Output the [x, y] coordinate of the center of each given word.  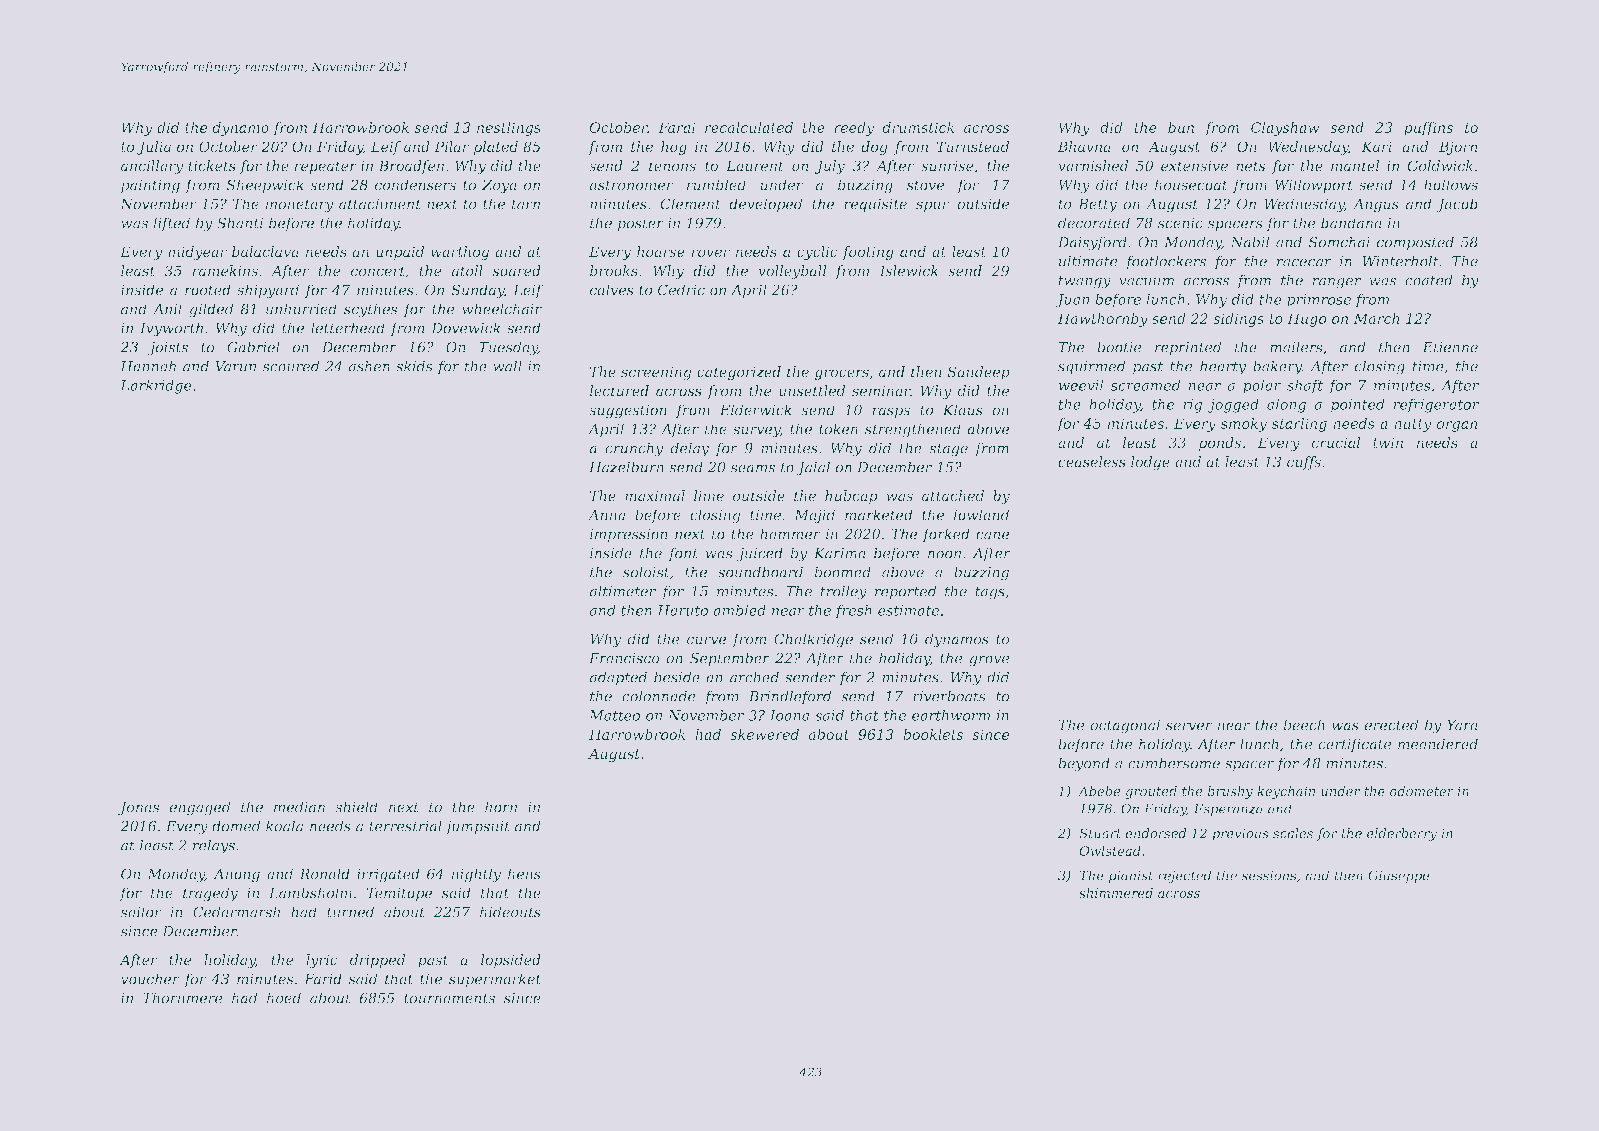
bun [1181, 127]
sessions [1269, 875]
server [1189, 726]
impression [629, 535]
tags [990, 593]
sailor [141, 912]
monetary [300, 206]
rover [710, 253]
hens [524, 874]
